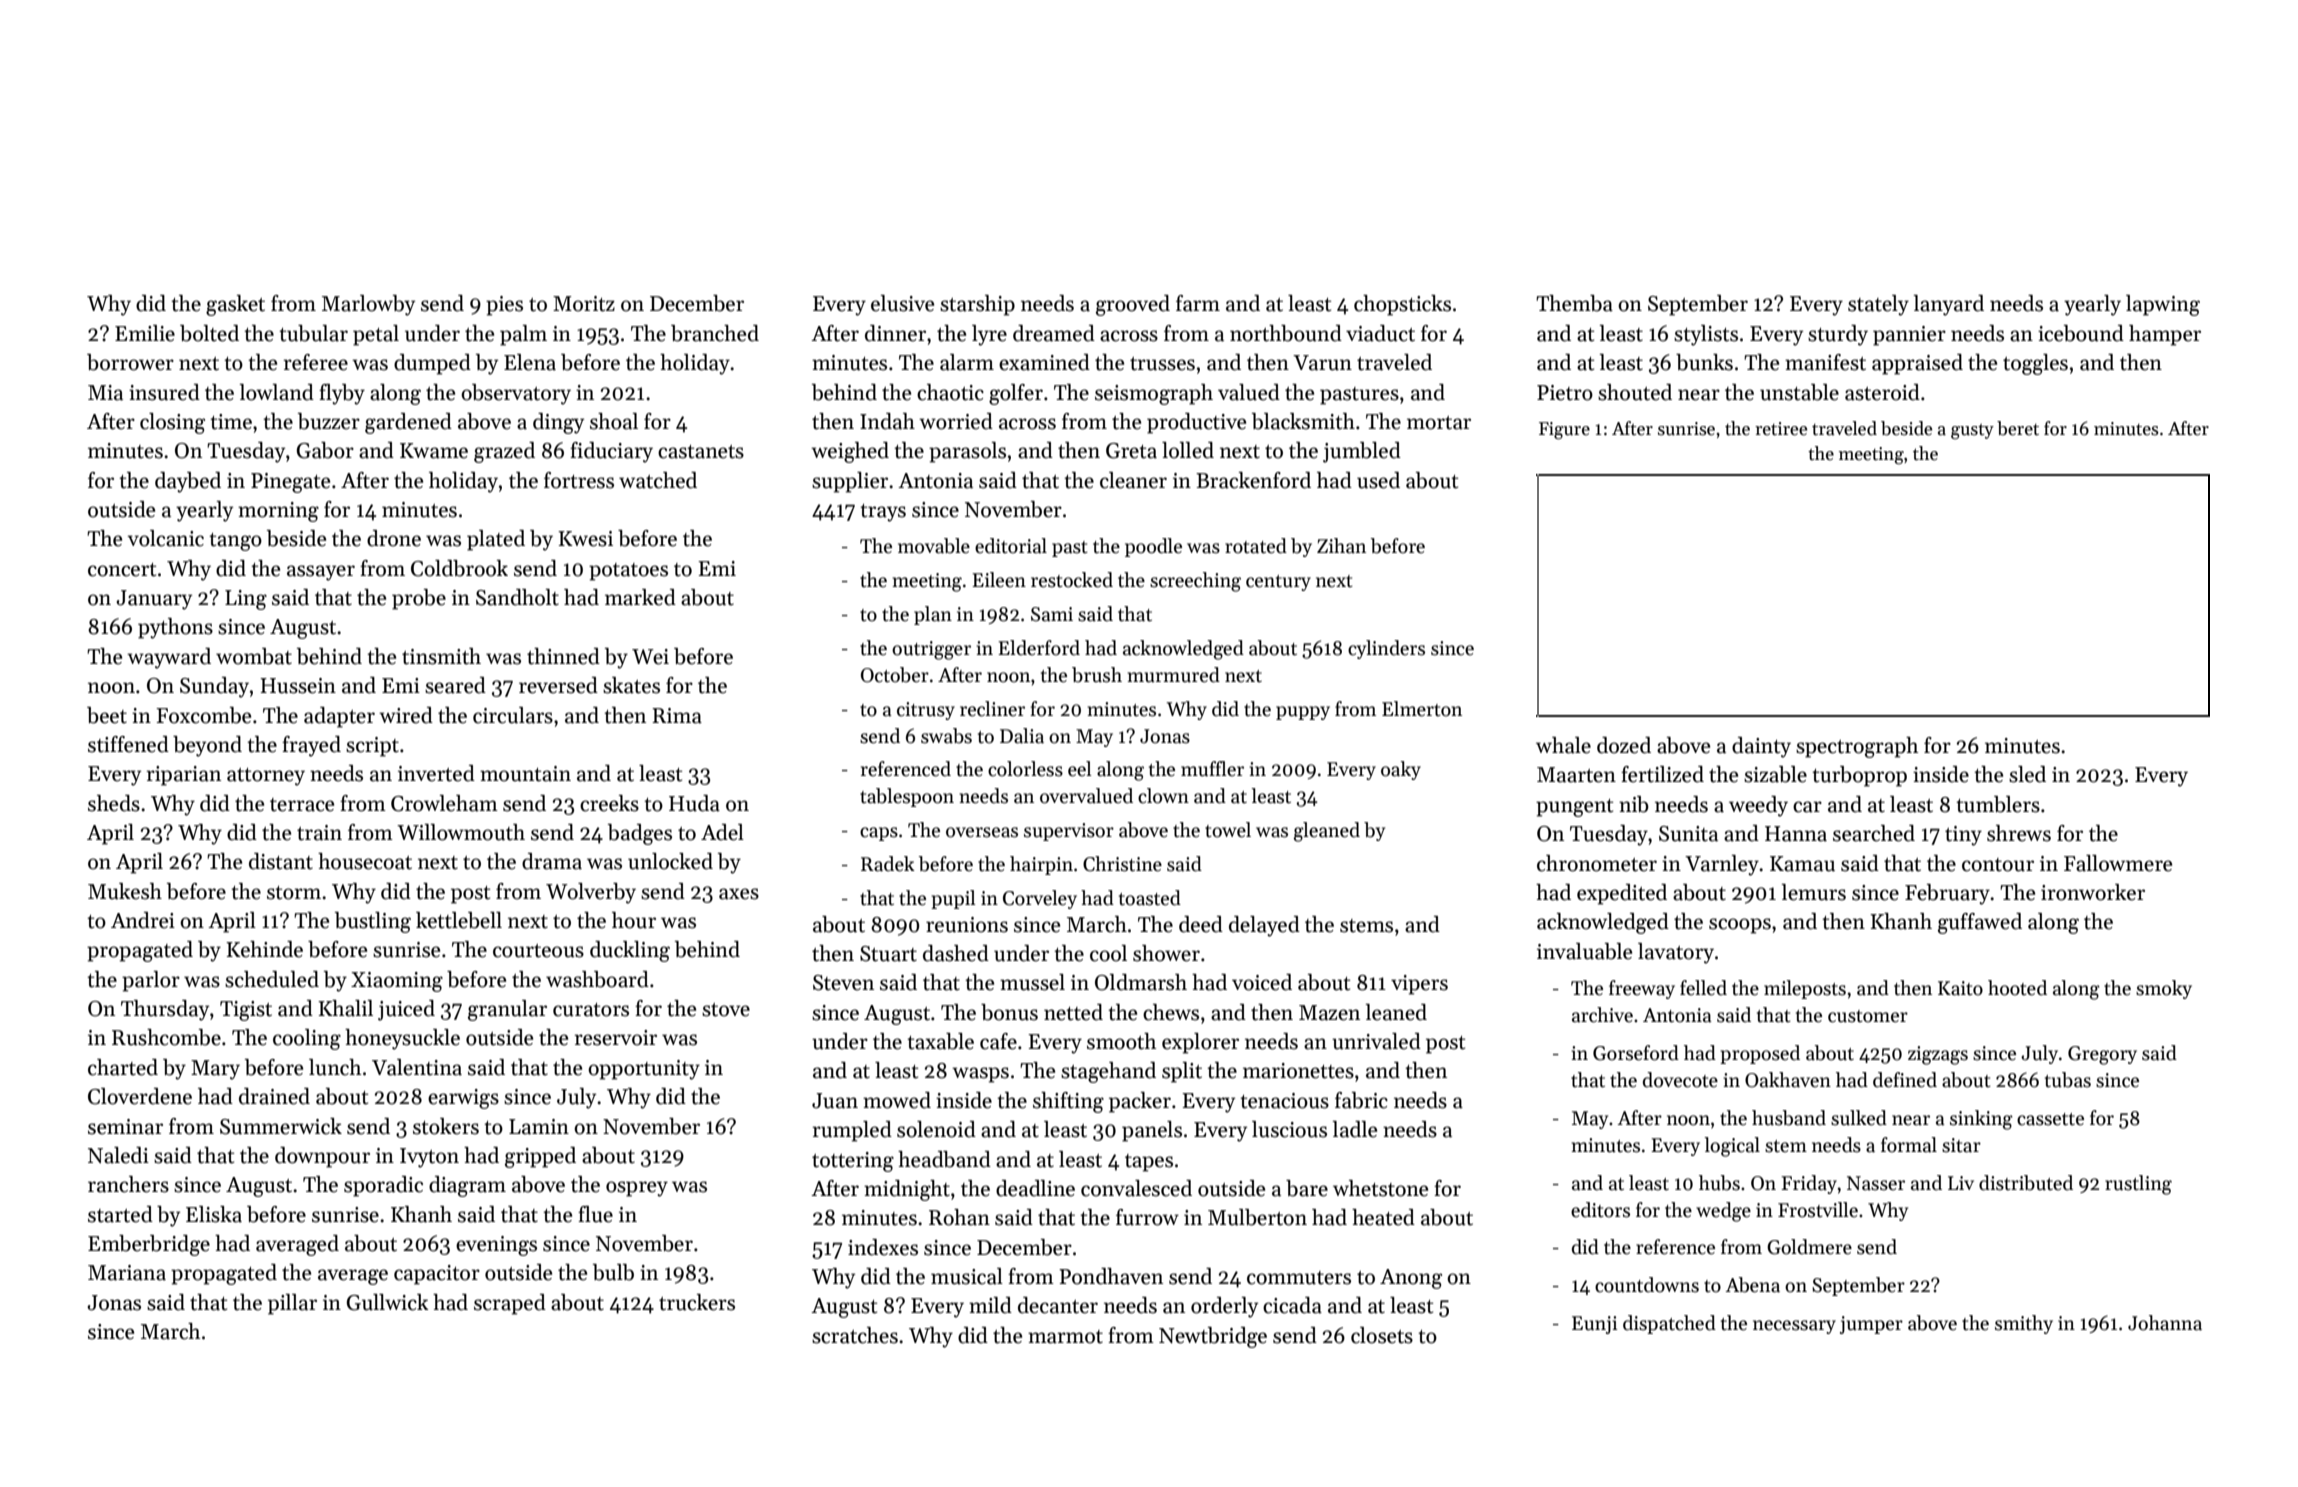  I want to click on parasols, so click(967, 452).
